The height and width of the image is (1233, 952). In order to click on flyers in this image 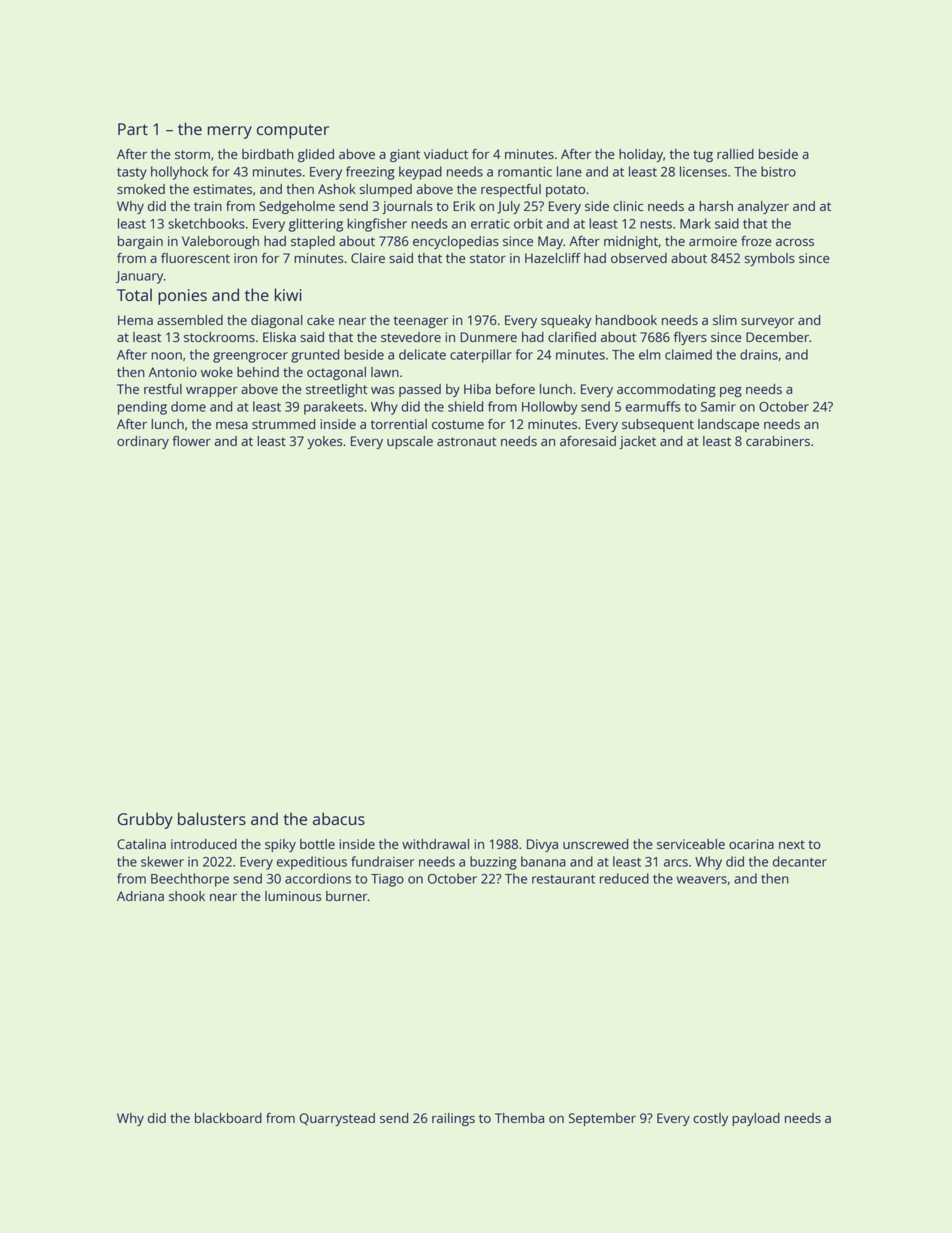, I will do `click(690, 338)`.
